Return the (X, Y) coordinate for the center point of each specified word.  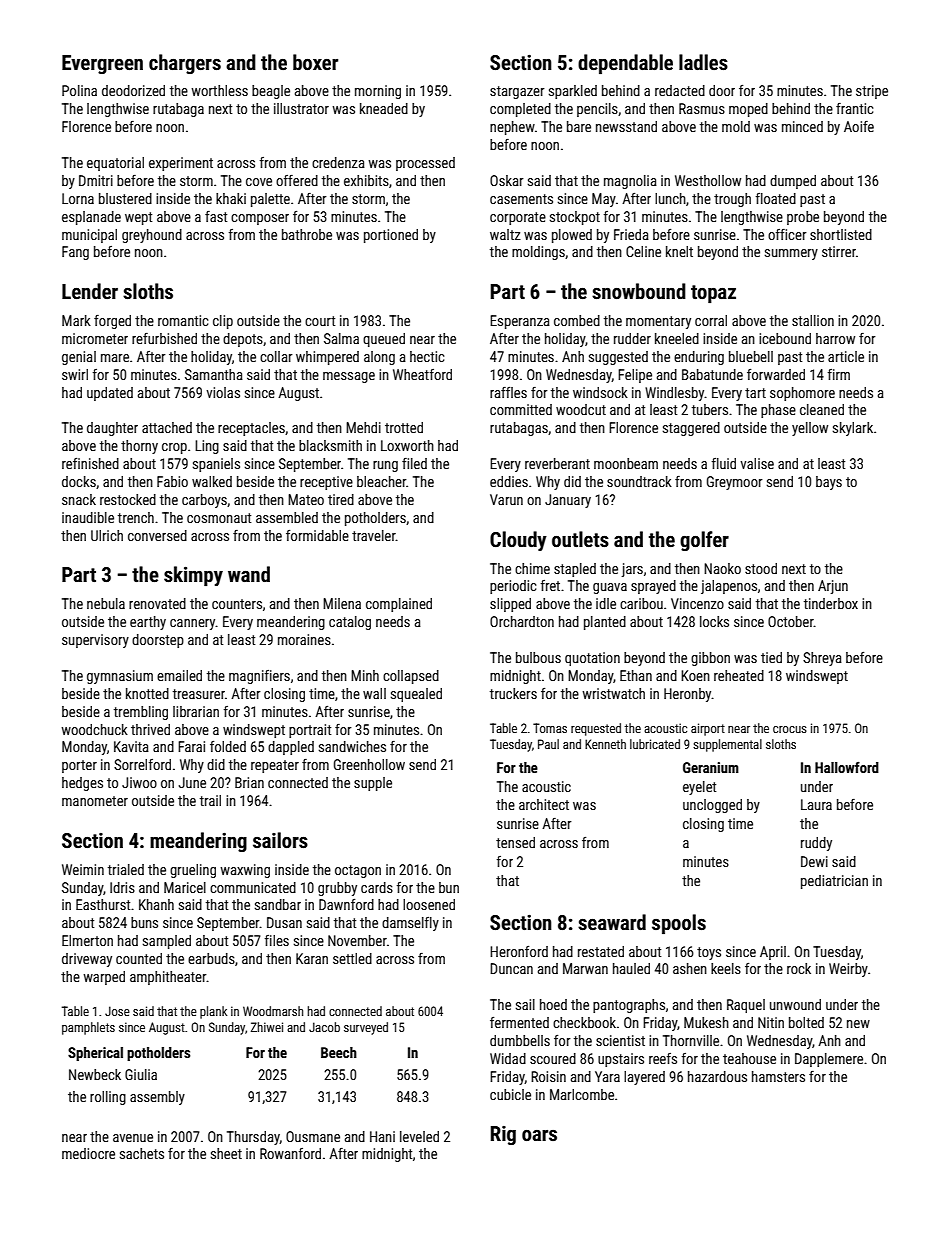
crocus (790, 729)
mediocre (88, 1153)
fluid (724, 463)
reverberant (557, 463)
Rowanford (290, 1153)
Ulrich (107, 535)
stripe (872, 92)
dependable (625, 64)
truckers (513, 693)
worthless (219, 90)
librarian (196, 711)
